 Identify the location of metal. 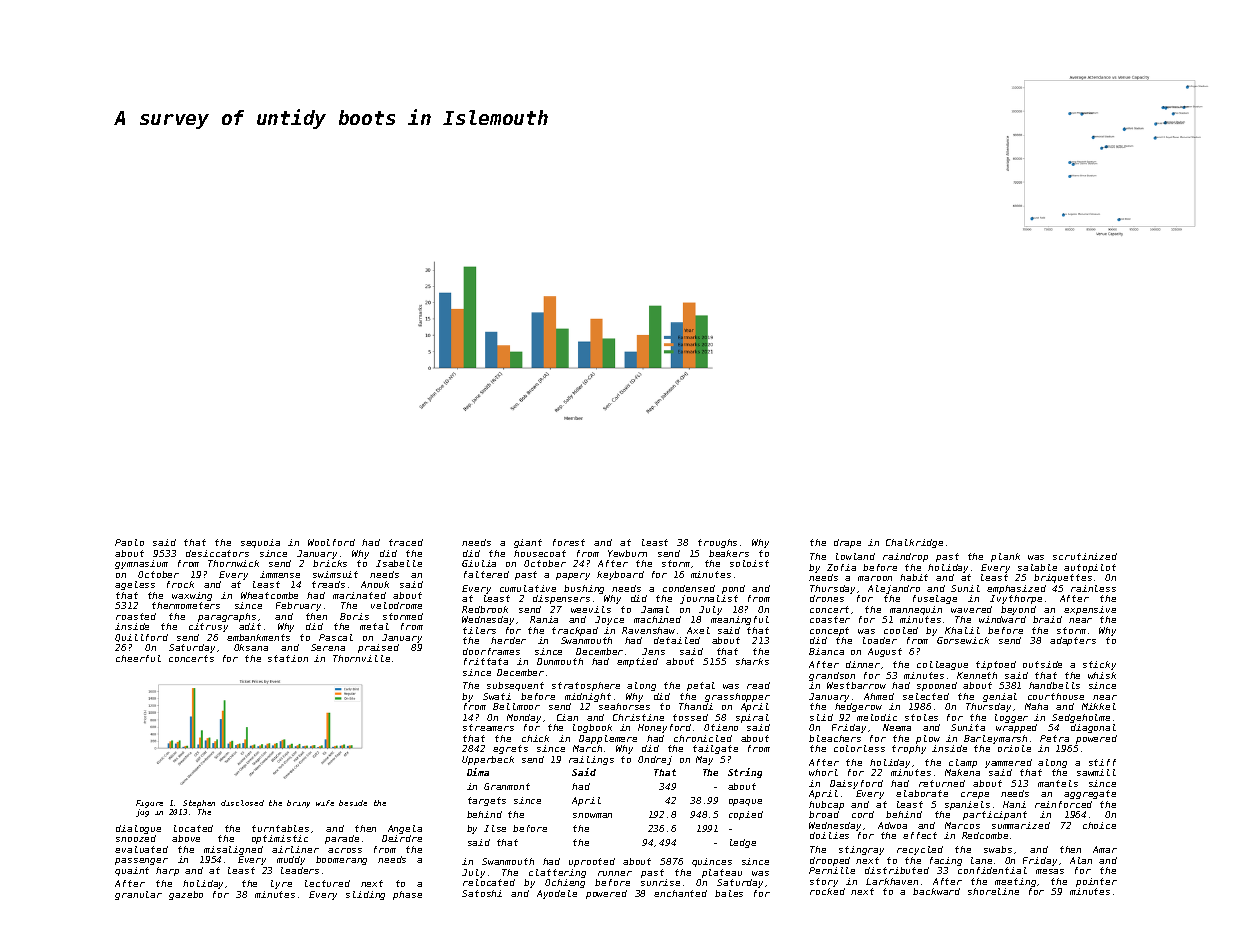
(374, 626).
